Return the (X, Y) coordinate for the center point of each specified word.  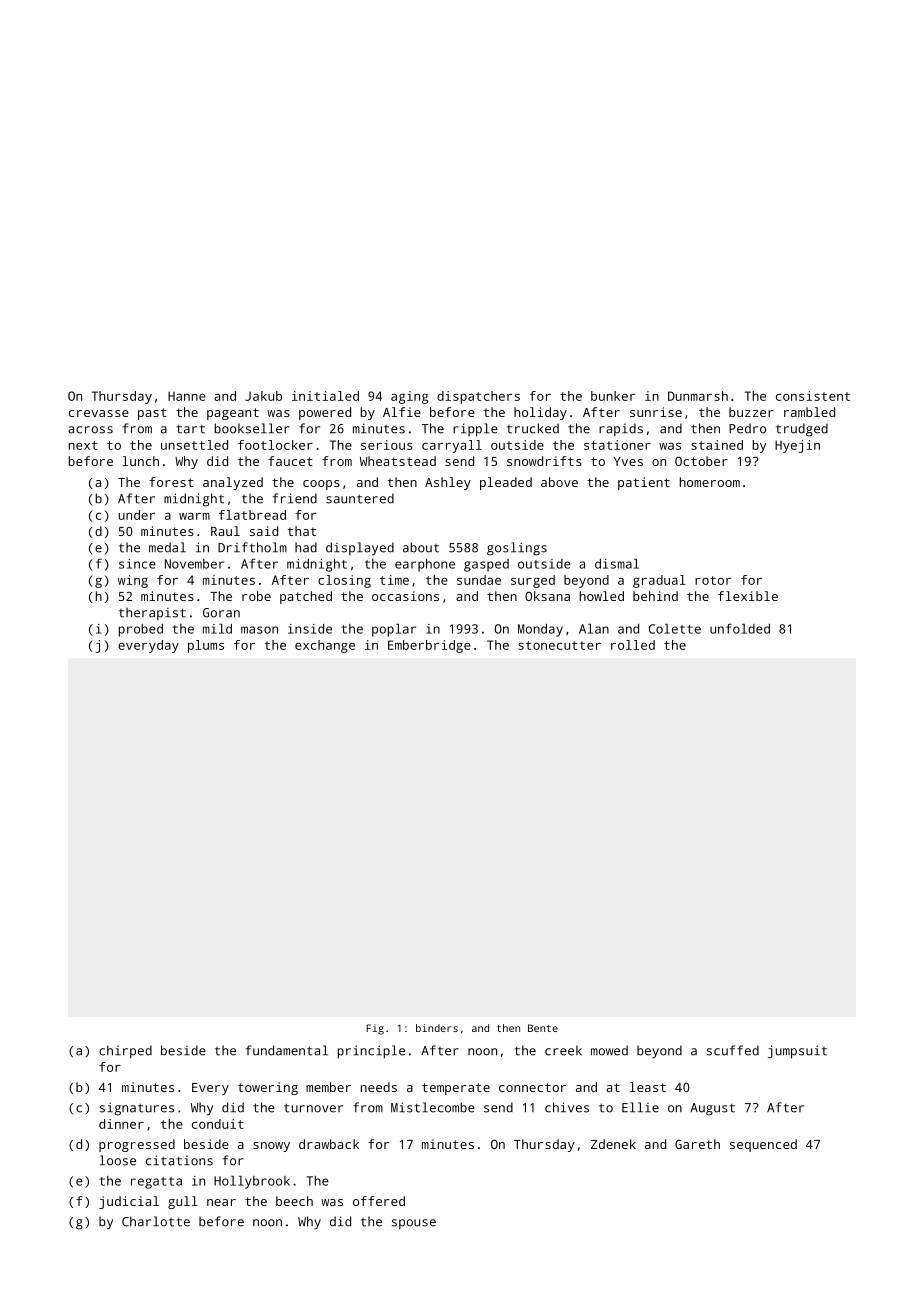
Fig (375, 1029)
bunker (613, 396)
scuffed (733, 1050)
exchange (325, 646)
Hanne (187, 396)
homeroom (709, 482)
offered (379, 1201)
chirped (125, 1052)
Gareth (697, 1144)
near (221, 1202)
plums (206, 646)
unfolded (740, 628)
